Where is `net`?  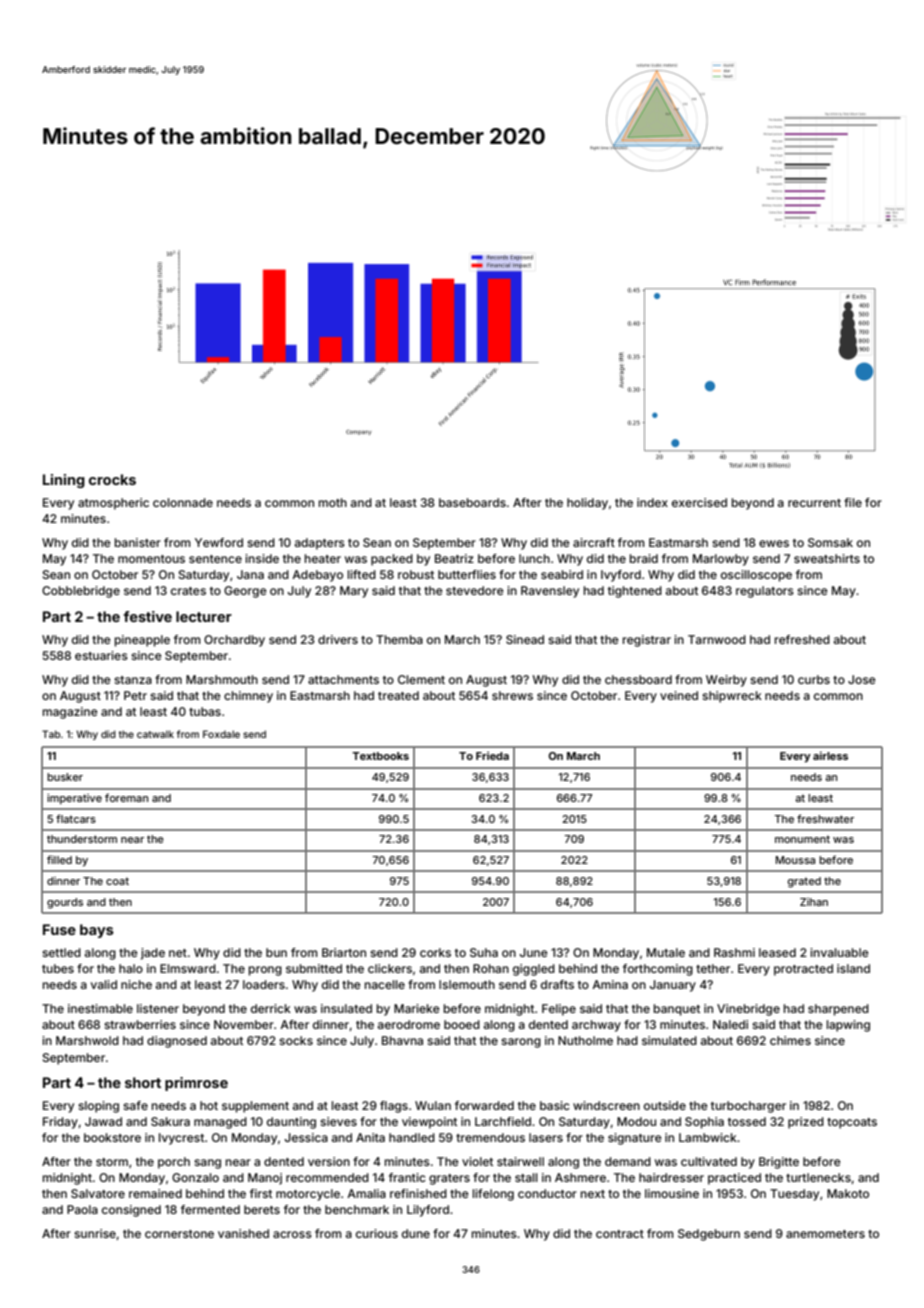 net is located at coordinates (178, 953).
